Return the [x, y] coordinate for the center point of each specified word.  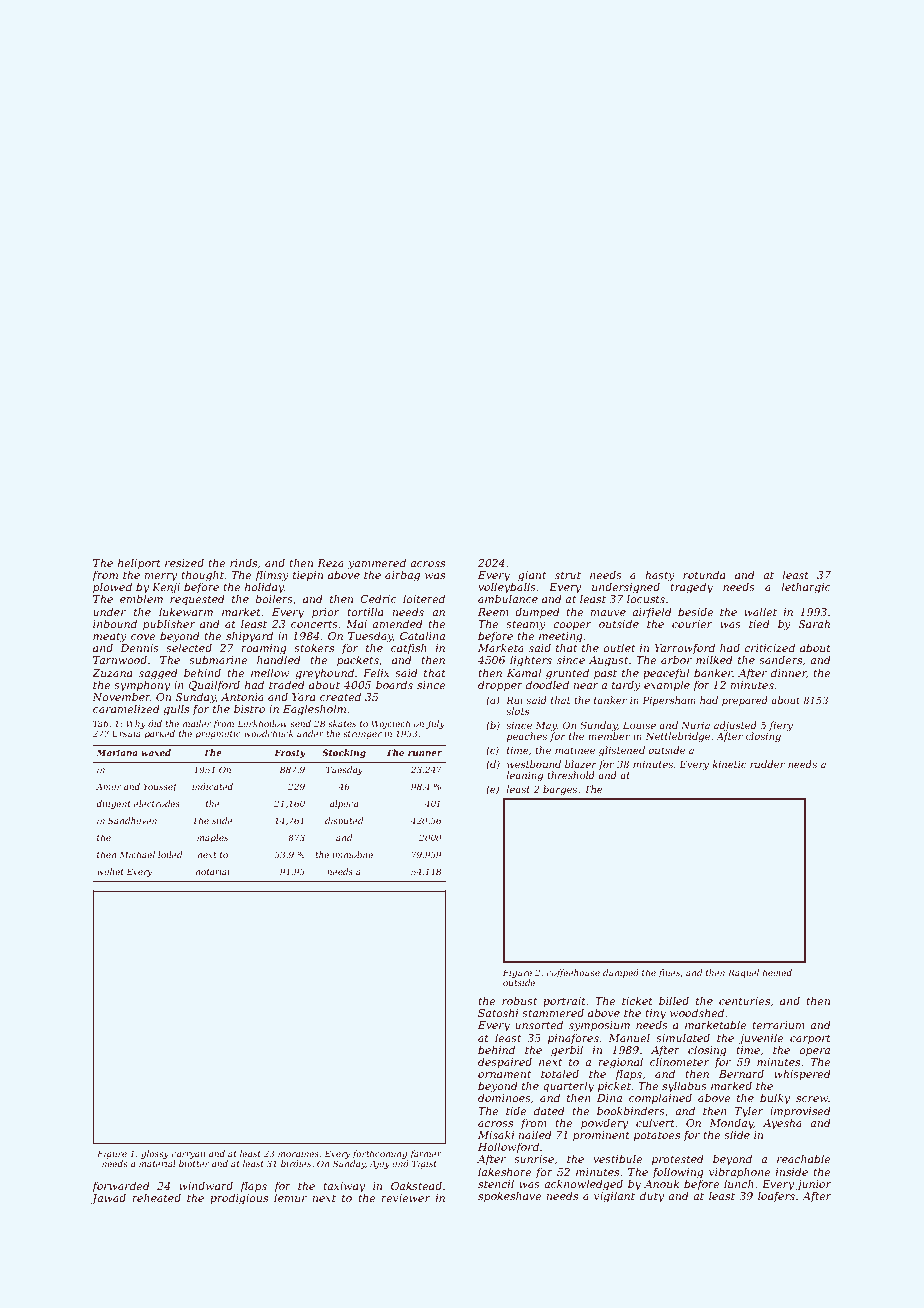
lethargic [806, 588]
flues [669, 973]
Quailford [214, 685]
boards [394, 684]
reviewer [405, 1198]
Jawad [108, 1199]
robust [519, 1000]
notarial [213, 871]
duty [652, 1197]
